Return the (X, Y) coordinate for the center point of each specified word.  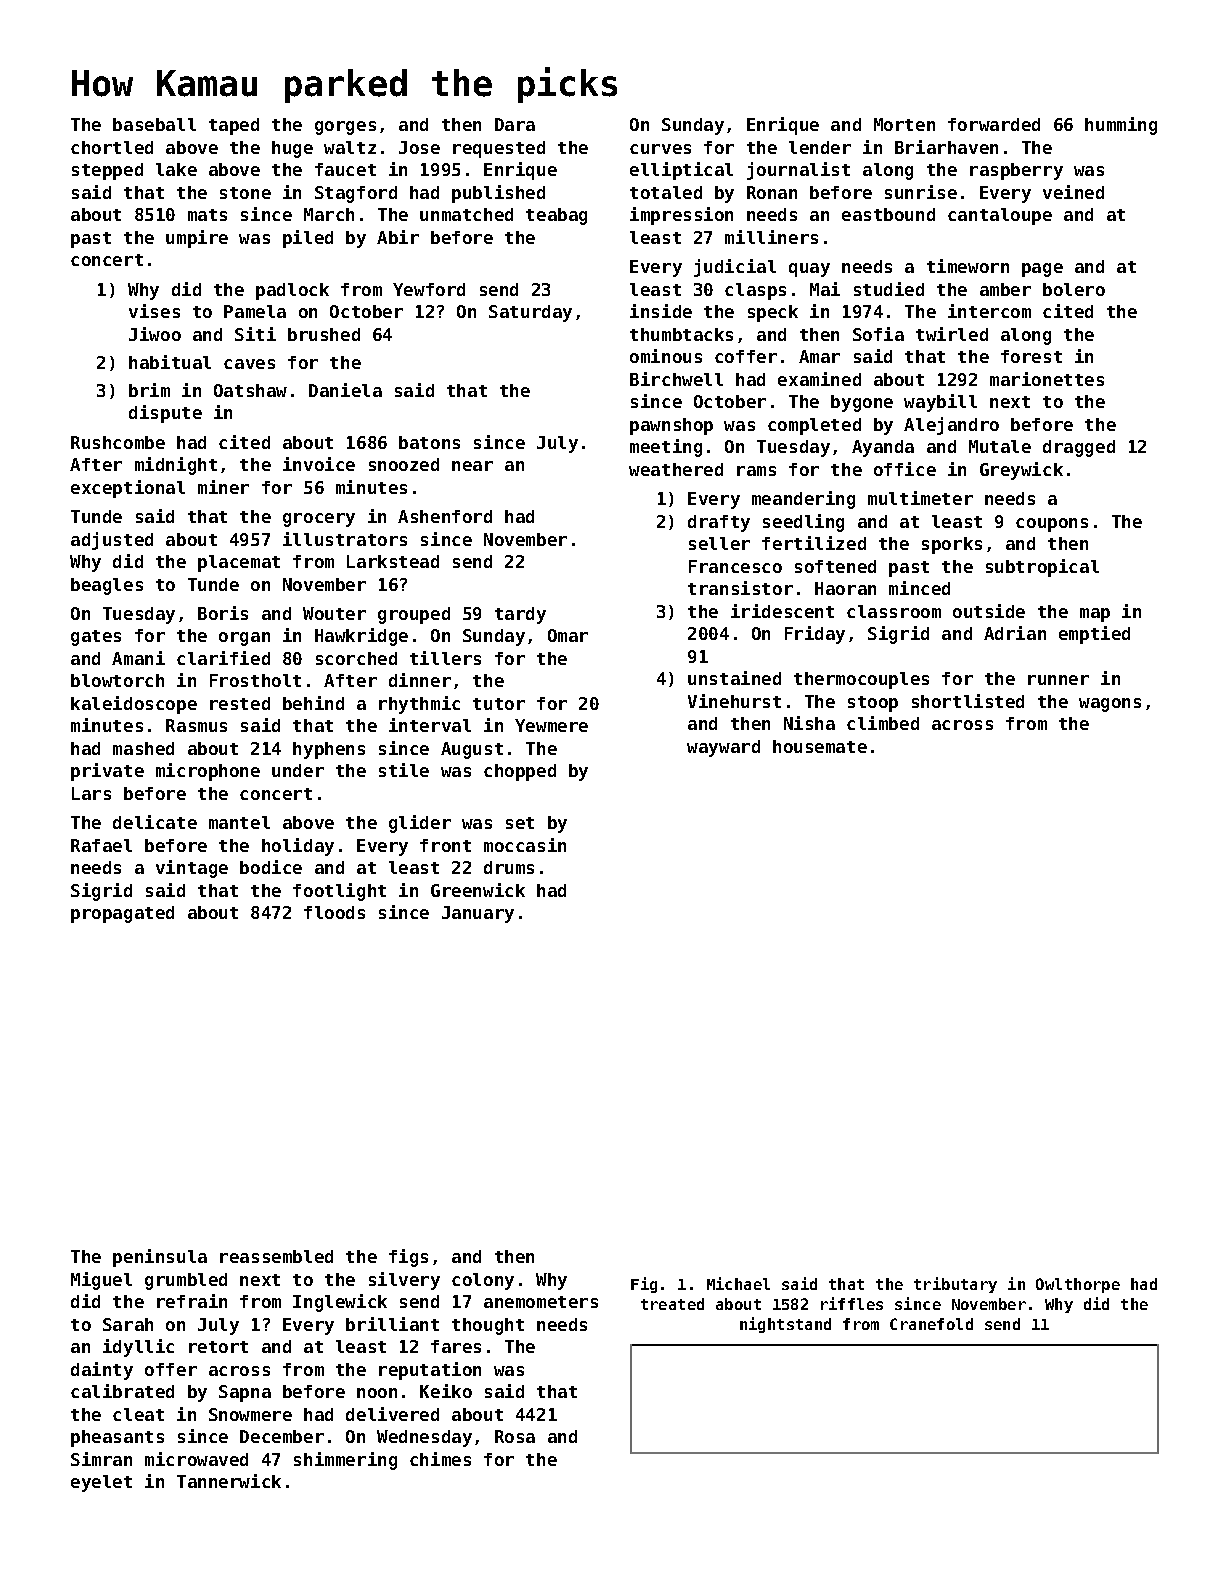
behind (313, 703)
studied (889, 289)
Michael (738, 1283)
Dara (515, 124)
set (520, 823)
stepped (107, 171)
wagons (1110, 705)
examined (819, 379)
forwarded (994, 124)
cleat (138, 1414)
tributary (955, 1285)
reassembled (276, 1256)
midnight (176, 466)
